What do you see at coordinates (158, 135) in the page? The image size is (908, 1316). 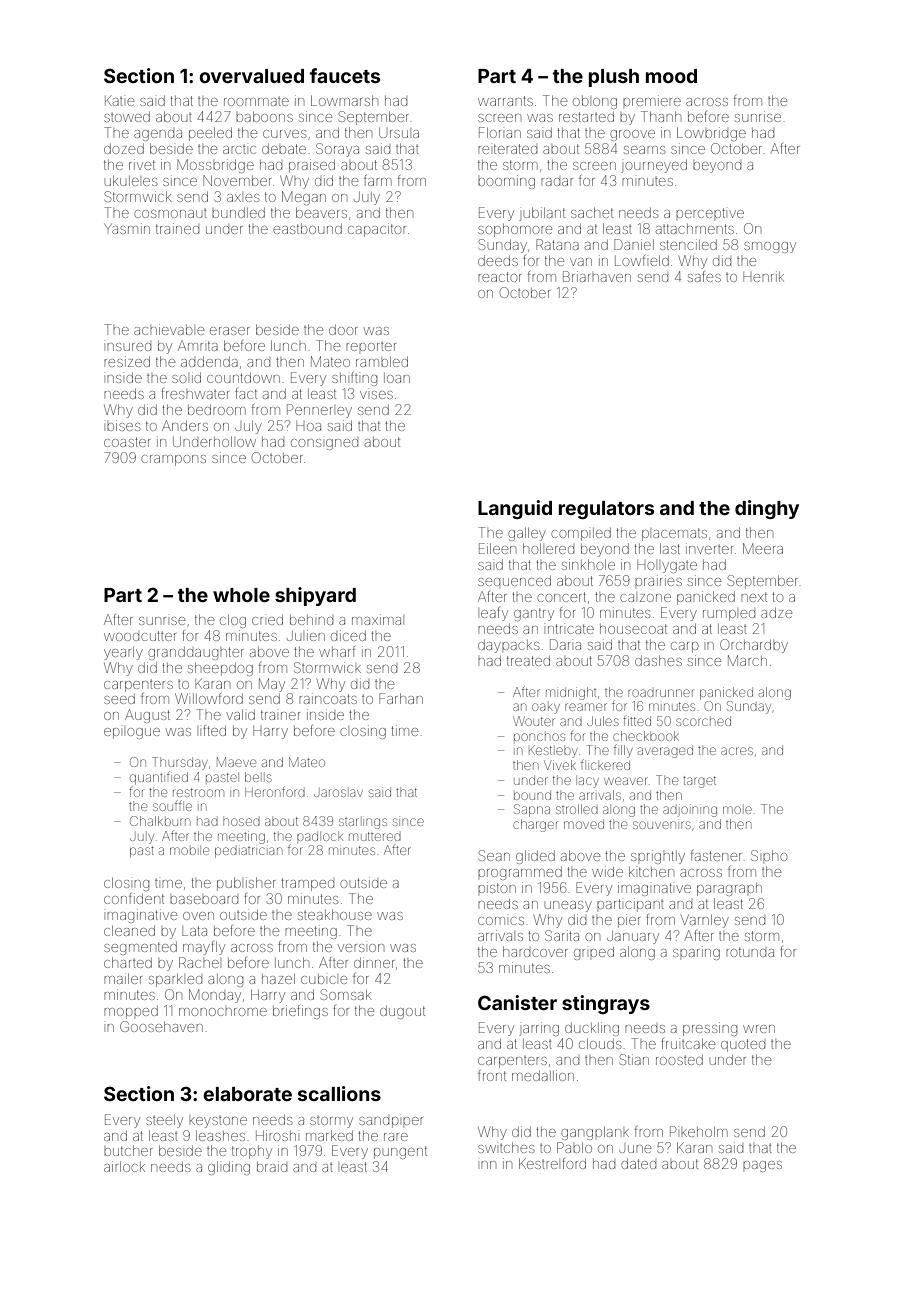 I see `agenda` at bounding box center [158, 135].
